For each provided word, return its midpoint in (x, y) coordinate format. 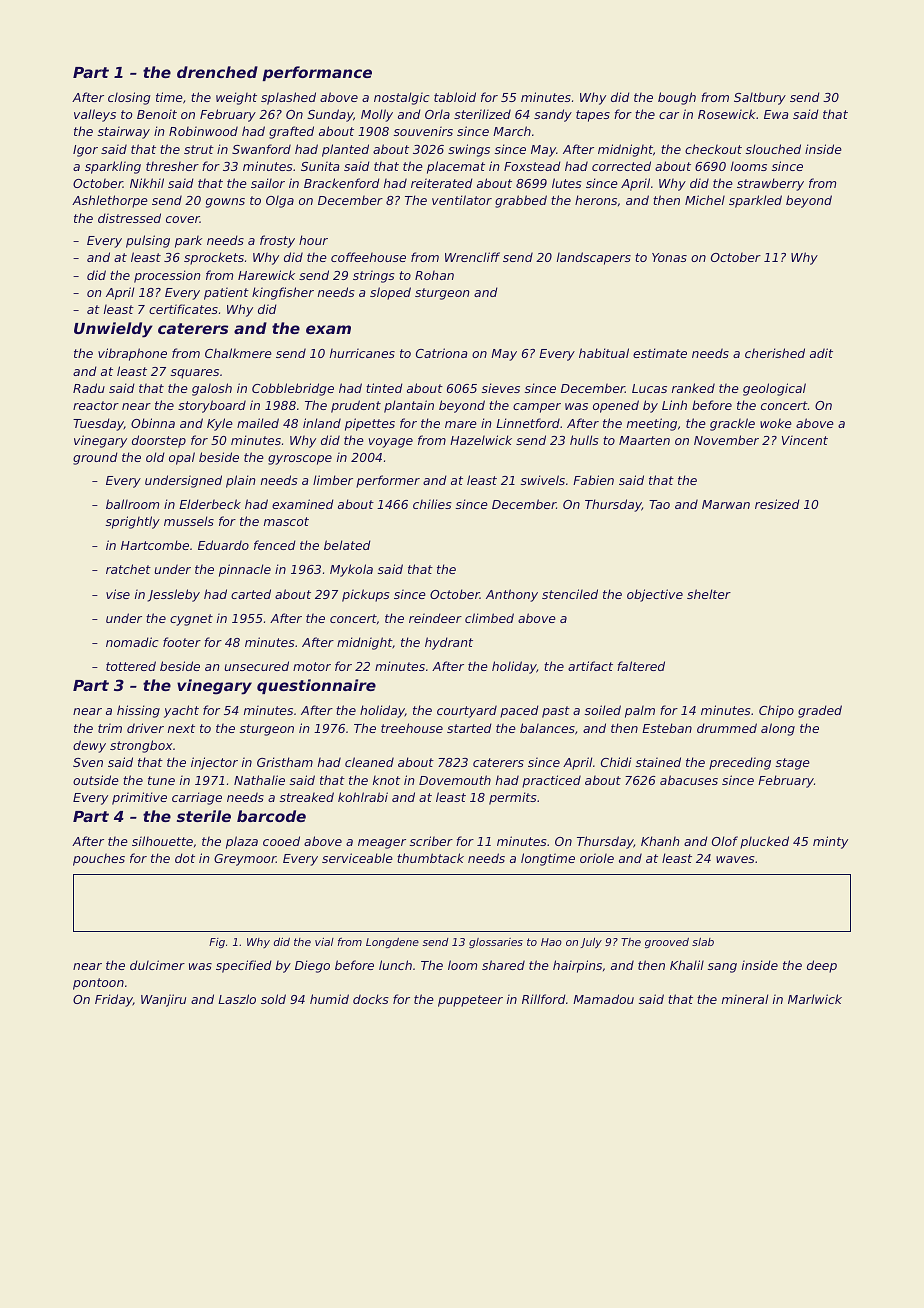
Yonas (669, 257)
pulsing (148, 241)
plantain (409, 406)
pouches (99, 859)
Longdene (392, 943)
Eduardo (223, 545)
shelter (709, 594)
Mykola (351, 570)
